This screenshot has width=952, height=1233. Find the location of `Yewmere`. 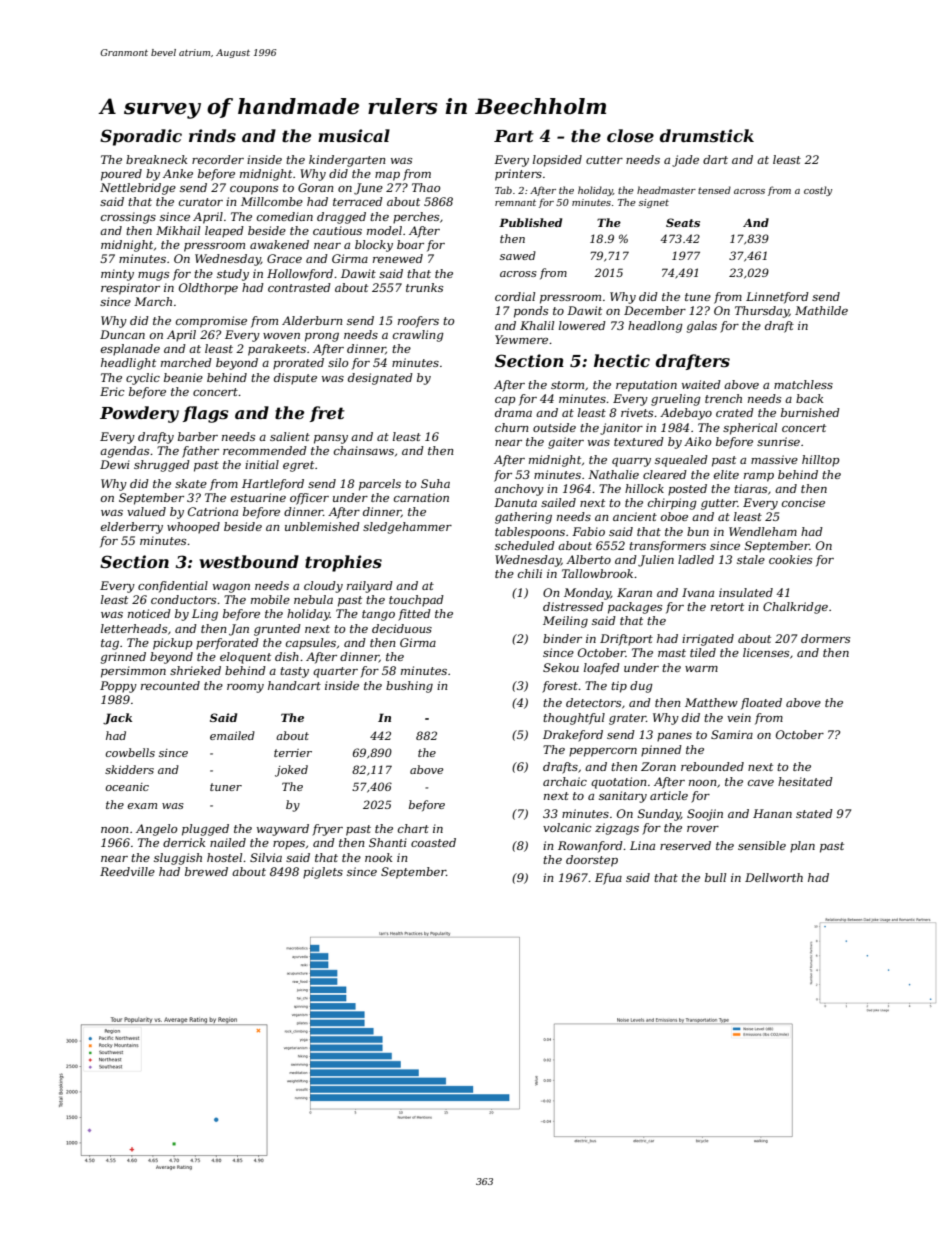

Yewmere is located at coordinates (521, 339).
